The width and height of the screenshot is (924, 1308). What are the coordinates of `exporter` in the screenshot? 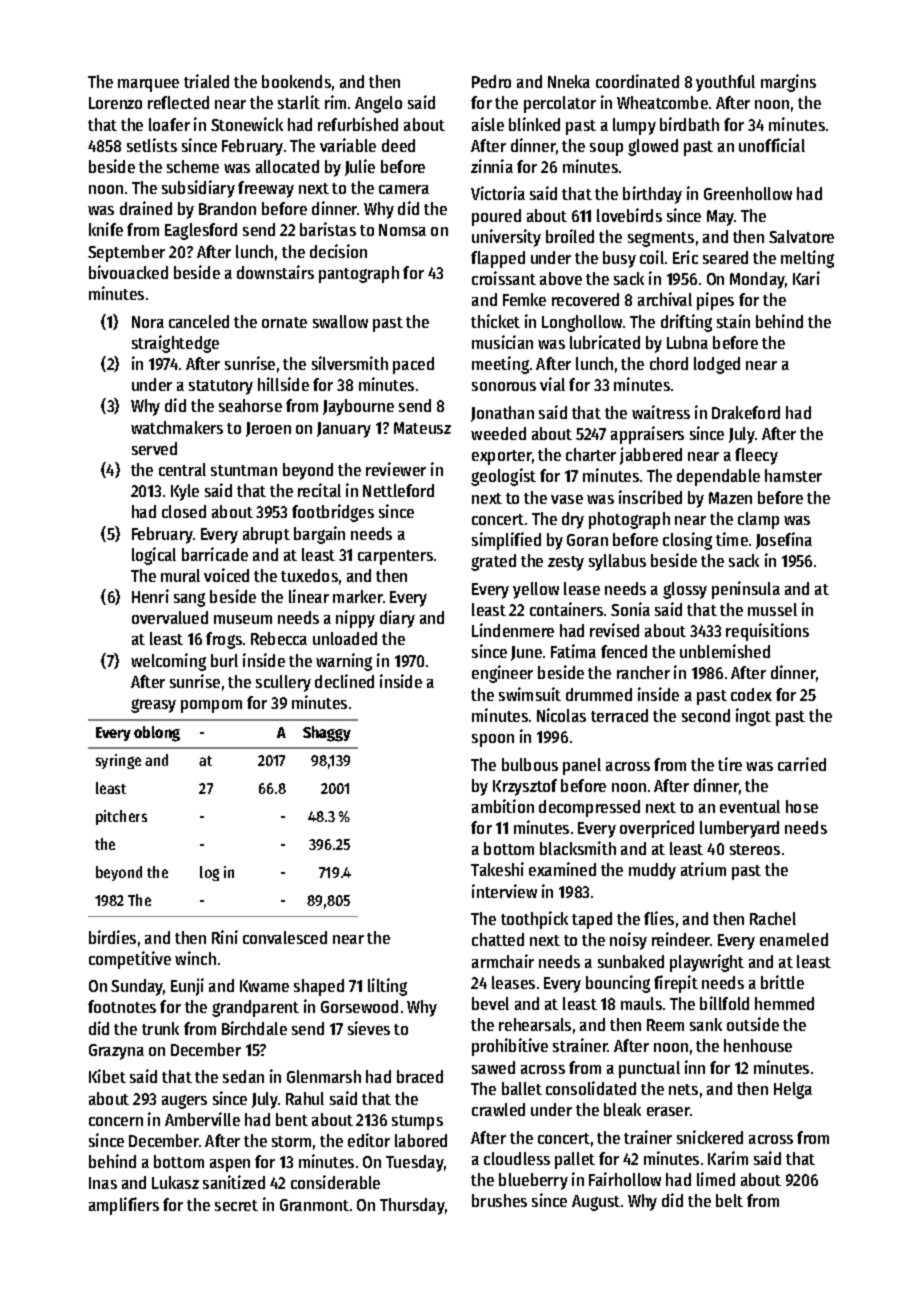 It's located at (502, 457).
